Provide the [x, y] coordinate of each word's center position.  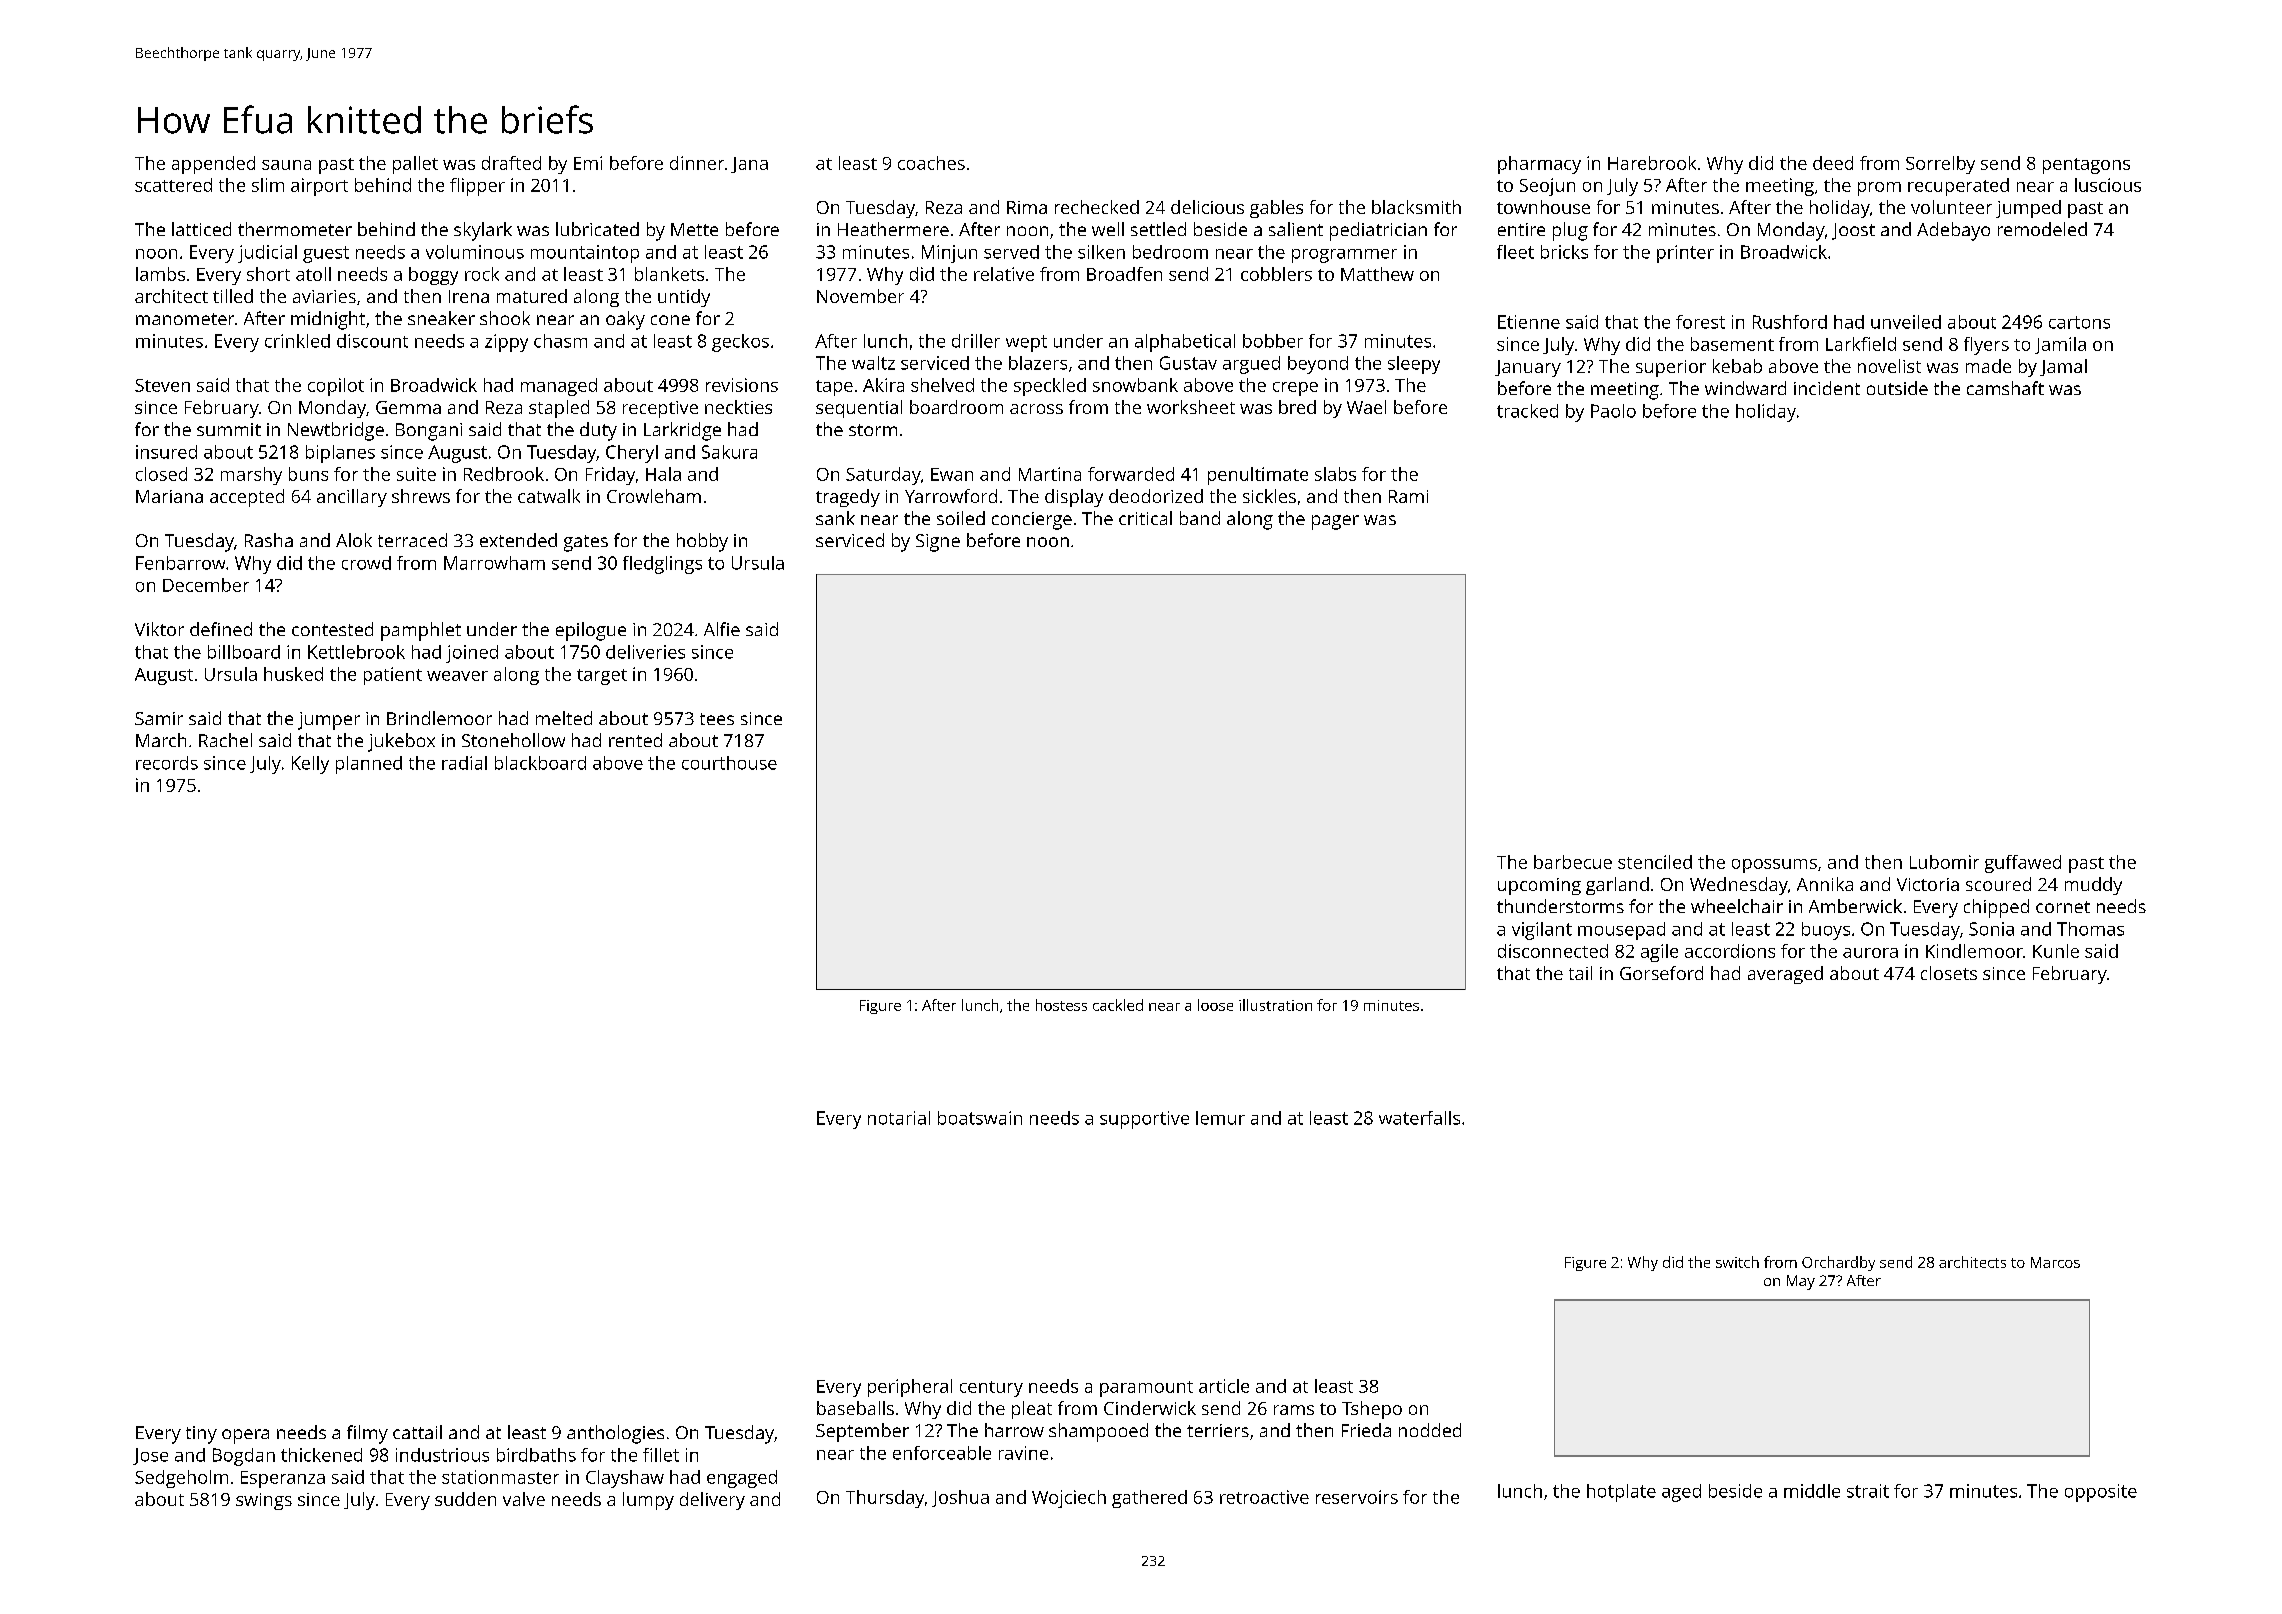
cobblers [1276, 274]
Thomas [2090, 929]
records [167, 763]
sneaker [441, 318]
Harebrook [1652, 163]
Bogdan [244, 1457]
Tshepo [1372, 1410]
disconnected [1553, 951]
